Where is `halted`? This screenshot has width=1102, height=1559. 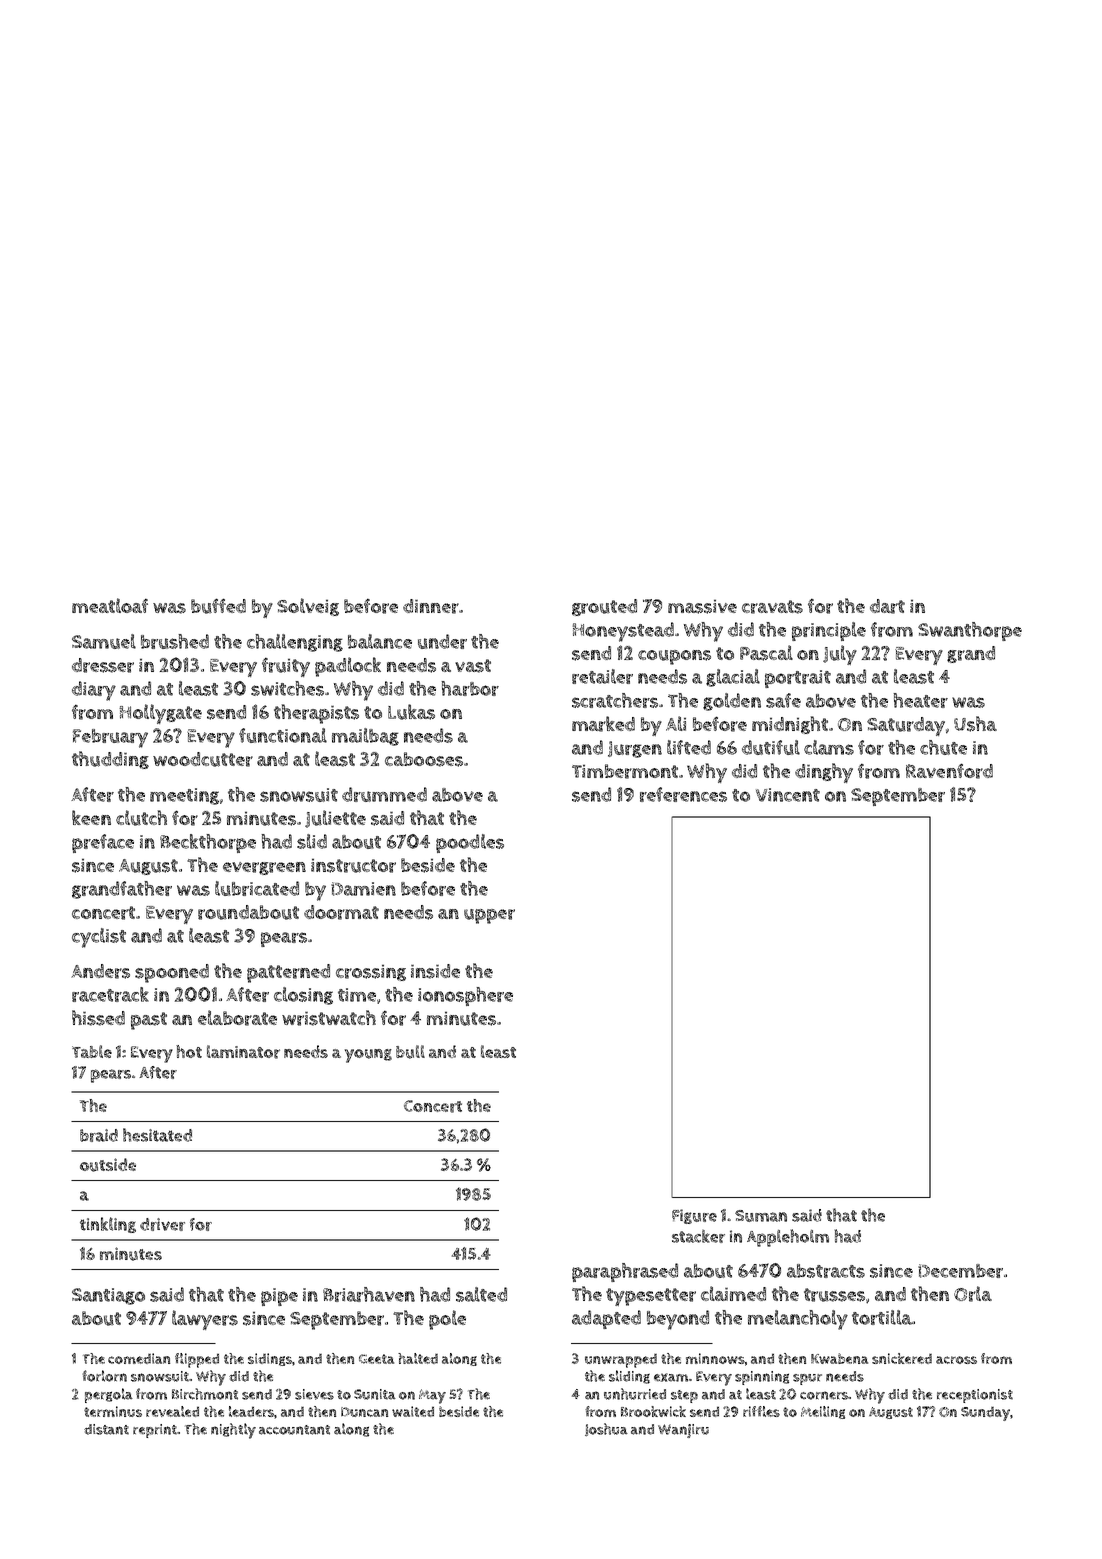 halted is located at coordinates (418, 1358).
